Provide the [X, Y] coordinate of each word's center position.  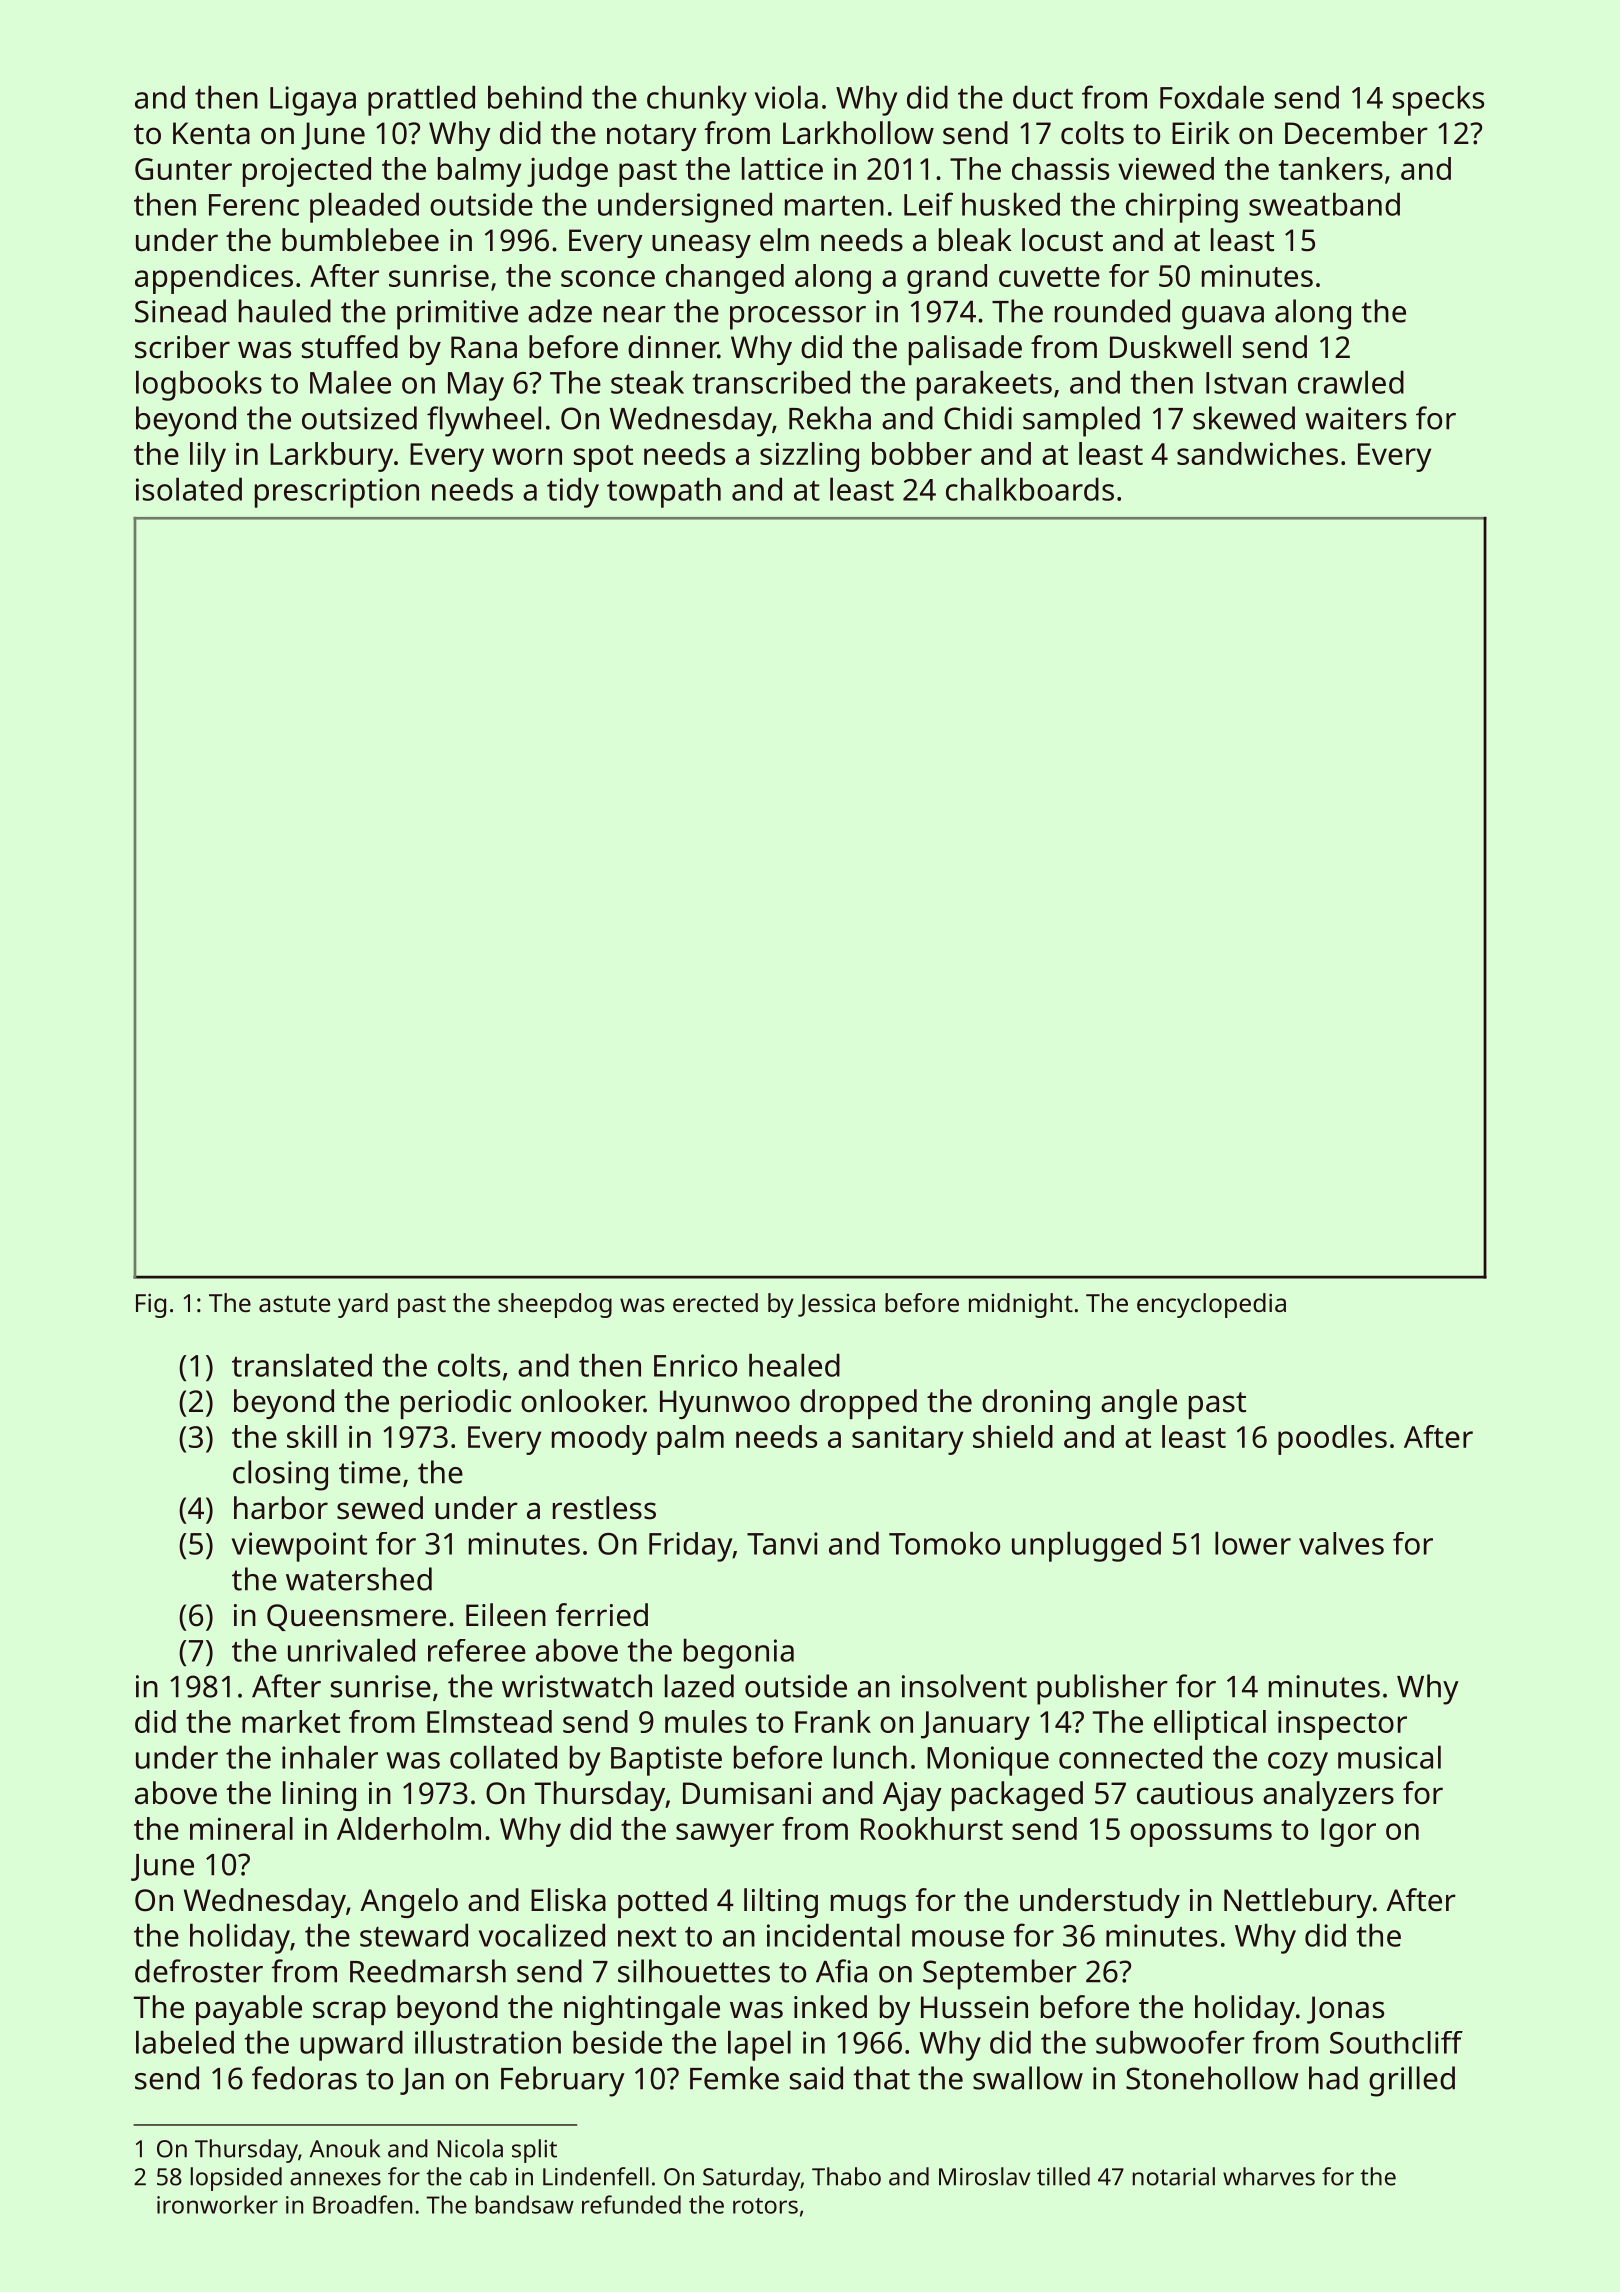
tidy [573, 492]
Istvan [1246, 383]
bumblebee [360, 240]
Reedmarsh [428, 1971]
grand [947, 279]
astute [294, 1303]
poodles [1332, 1440]
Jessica [836, 1305]
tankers [1331, 168]
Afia [841, 1971]
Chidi [978, 418]
